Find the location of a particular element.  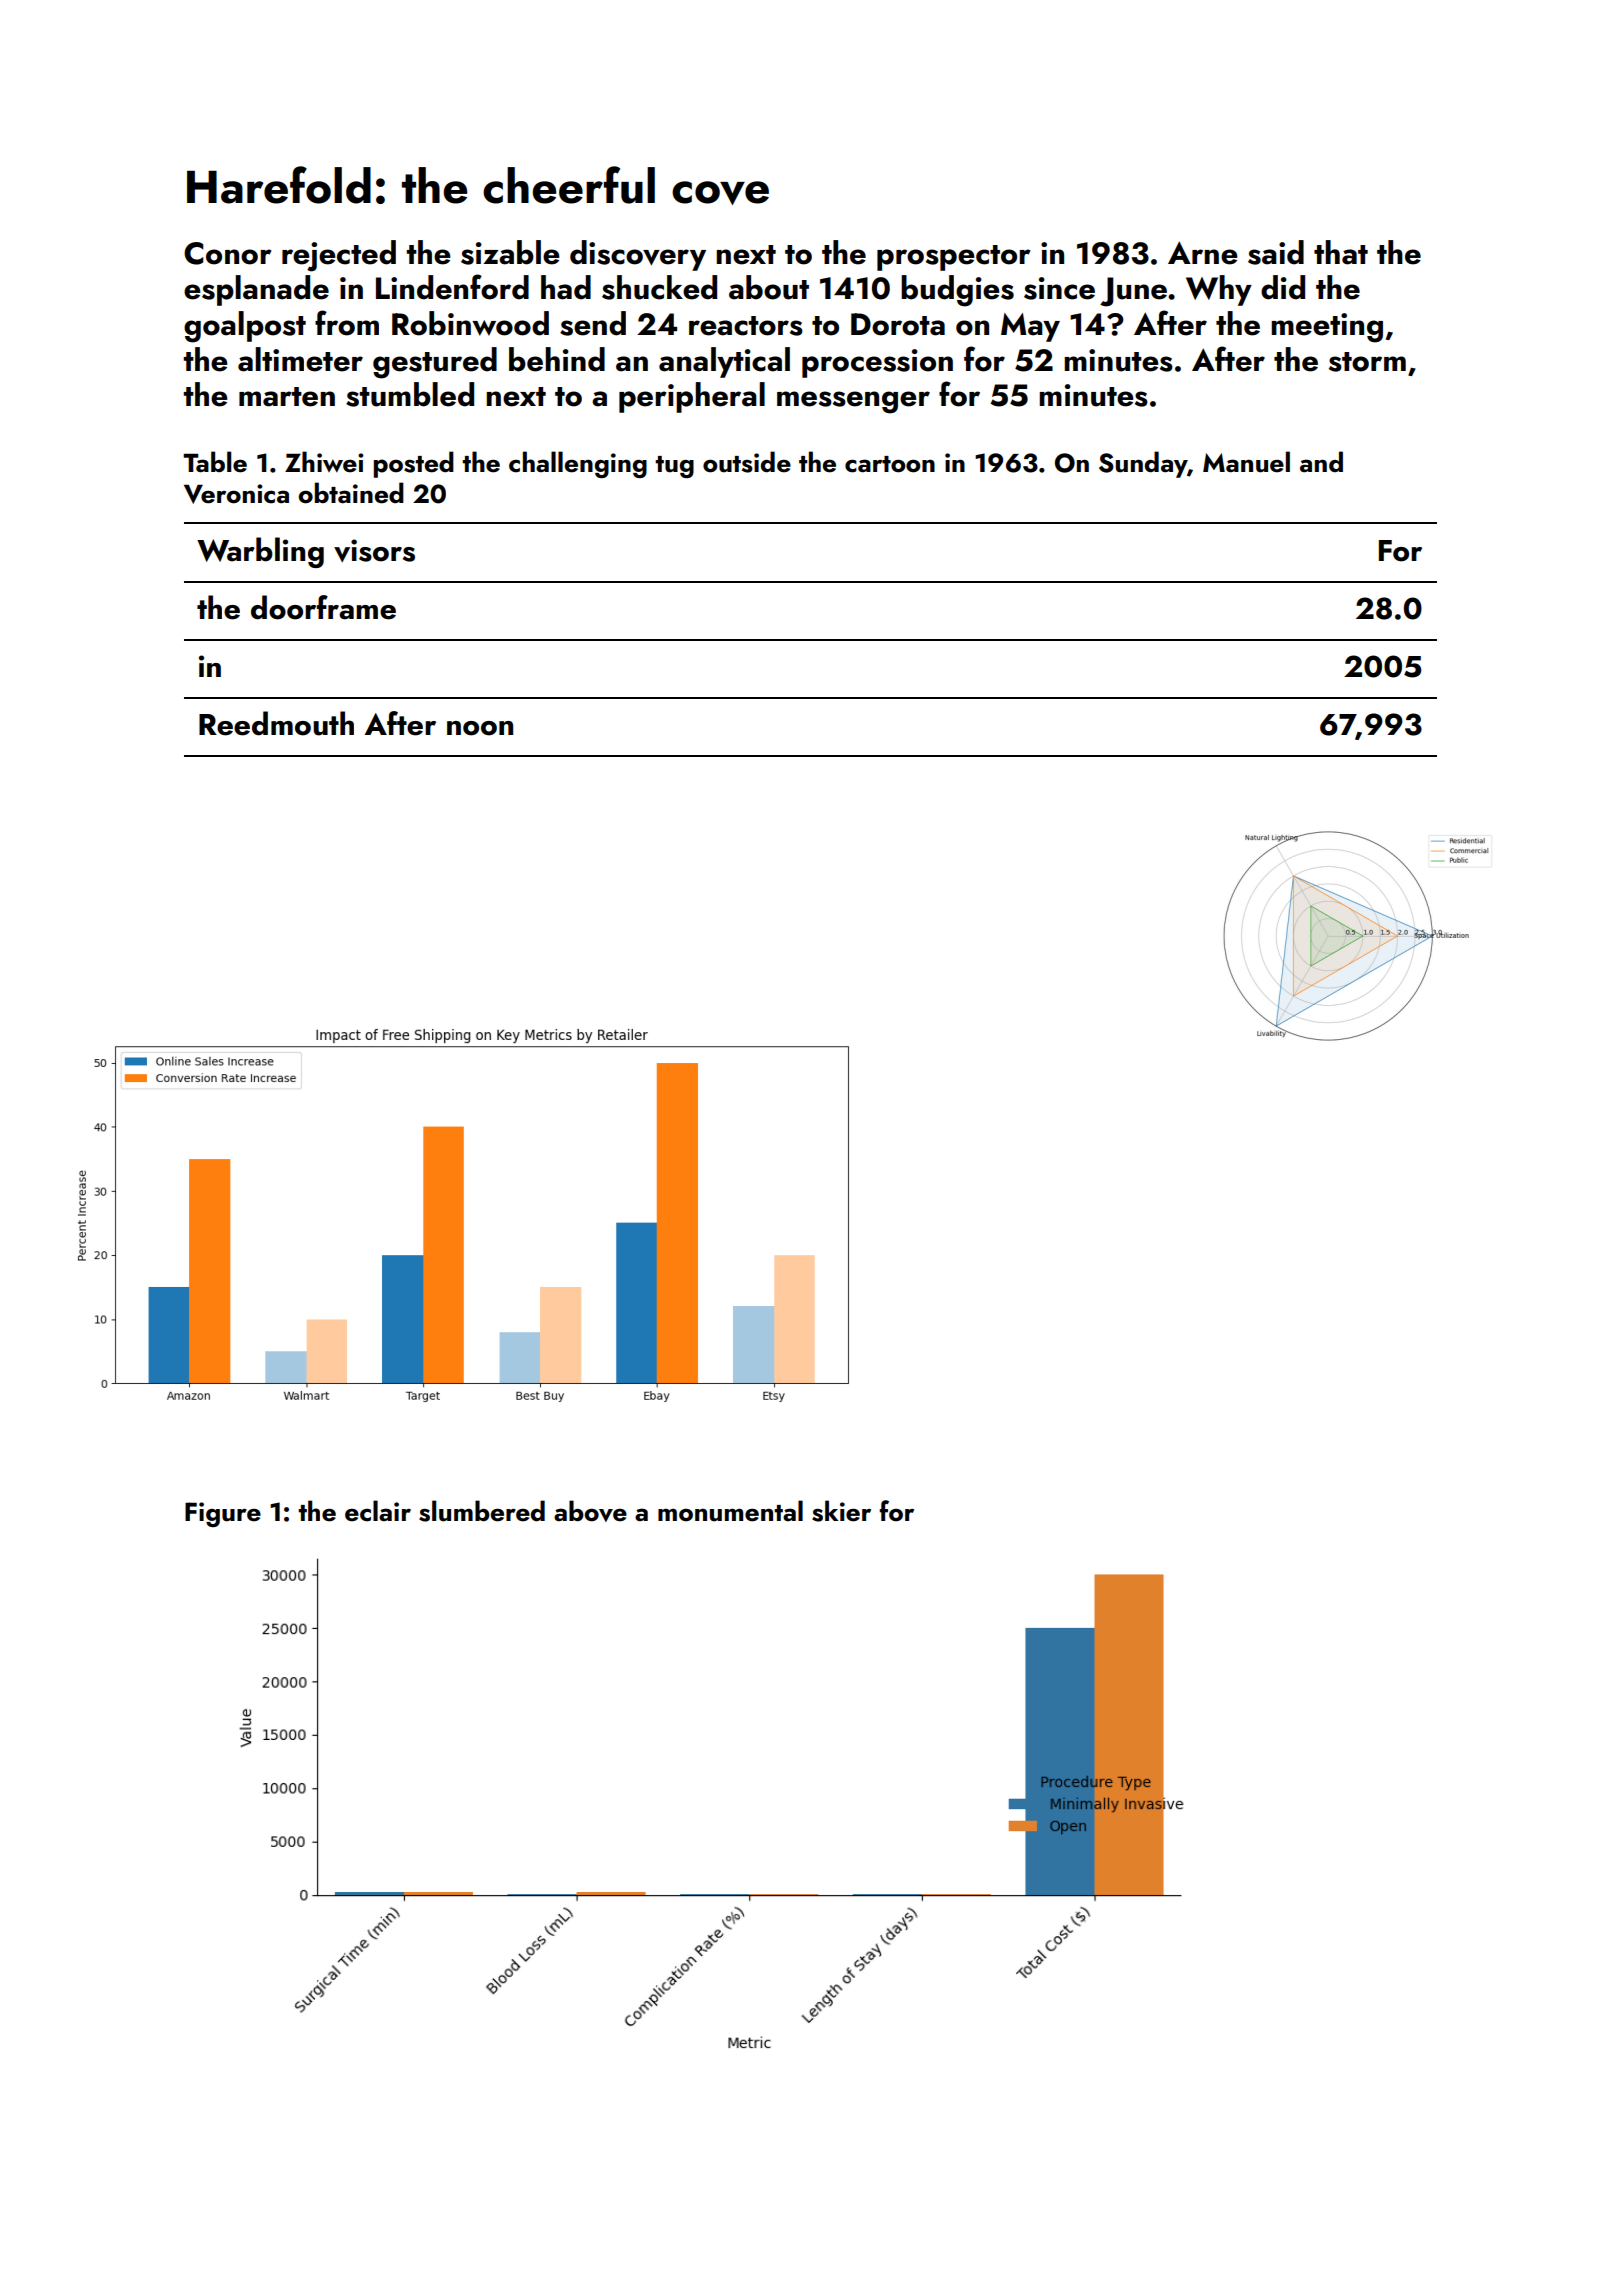

monumental is located at coordinates (730, 1511).
